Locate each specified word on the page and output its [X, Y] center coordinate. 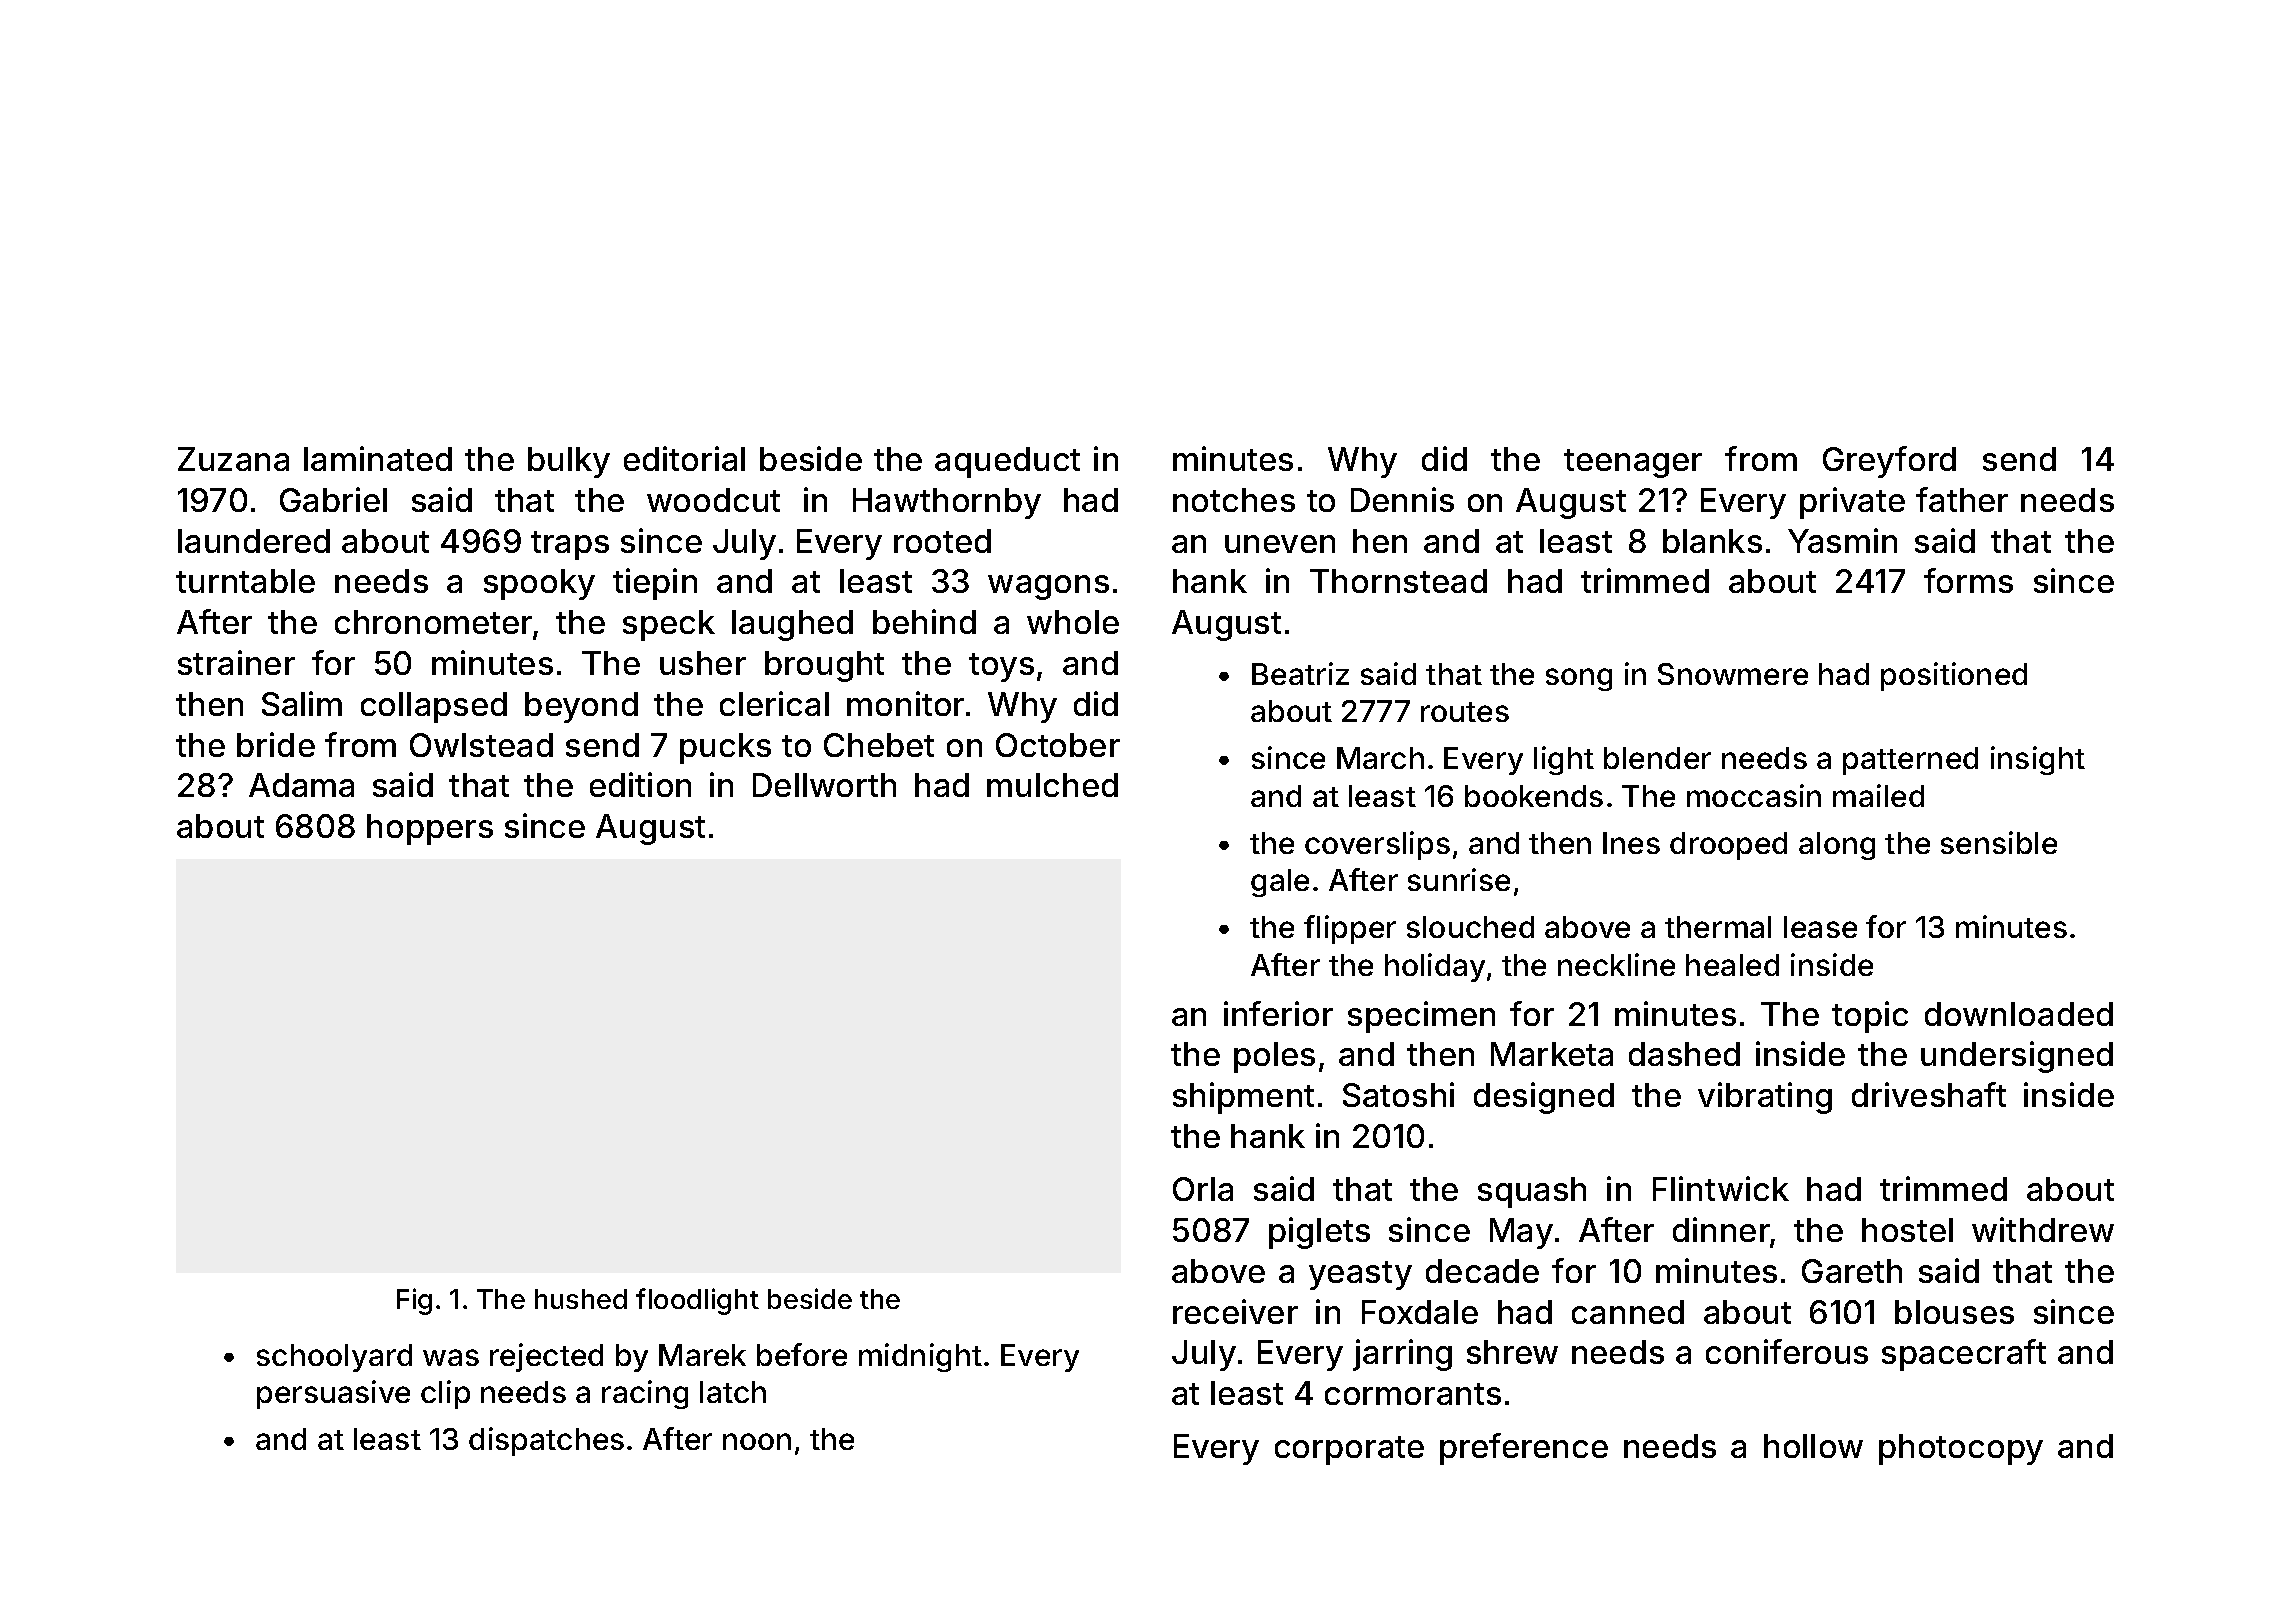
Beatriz [1300, 673]
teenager [1633, 463]
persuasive [333, 1394]
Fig [414, 1301]
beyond [581, 707]
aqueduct [1007, 462]
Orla [1203, 1189]
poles [1274, 1057]
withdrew [2043, 1229]
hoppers [430, 829]
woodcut [713, 500]
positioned [1954, 676]
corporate [1349, 1450]
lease [1820, 927]
